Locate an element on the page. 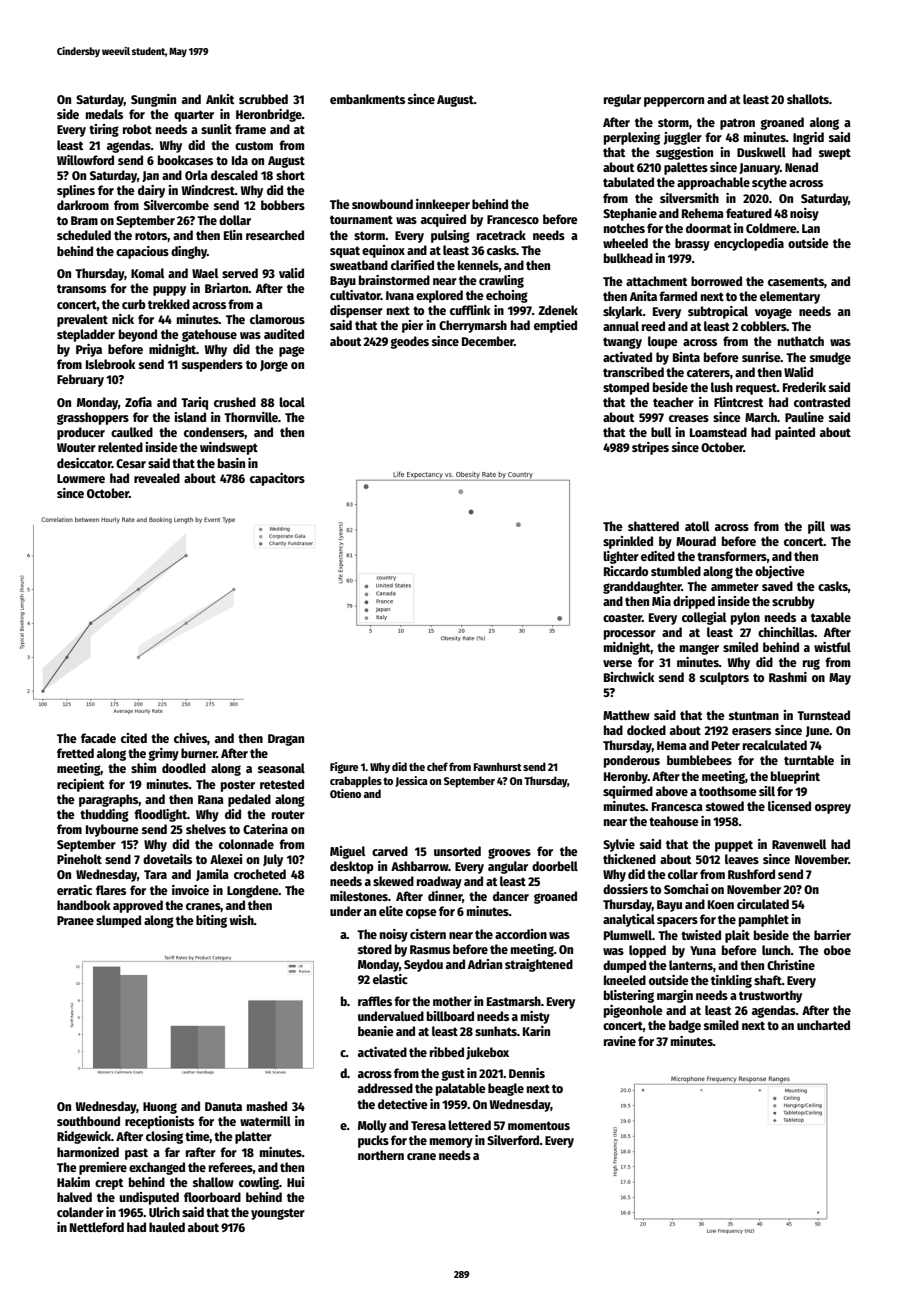 This document has width=908, height=1316. youngster is located at coordinates (278, 1214).
